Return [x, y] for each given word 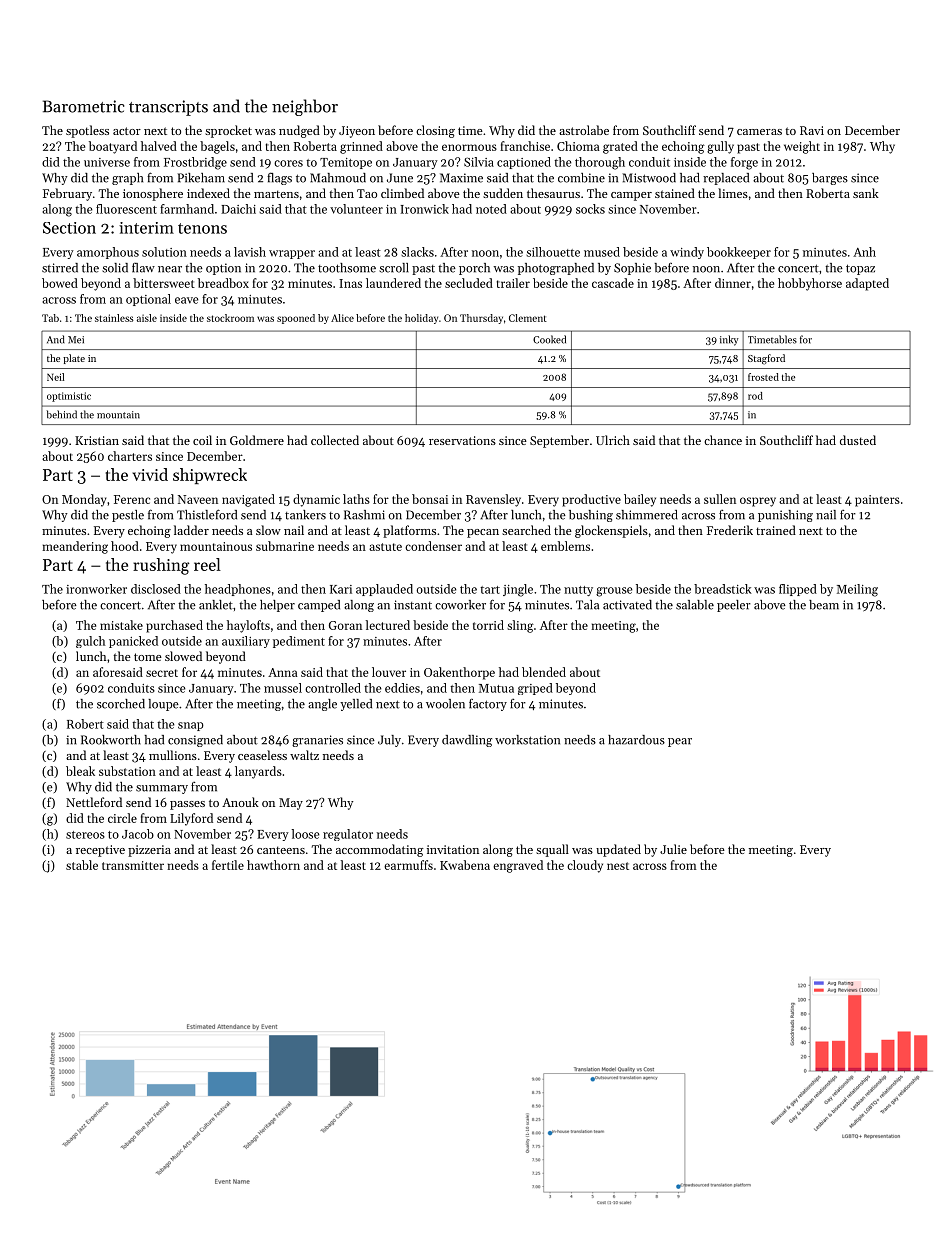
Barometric [83, 106]
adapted [867, 284]
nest [618, 866]
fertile [228, 865]
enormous [469, 147]
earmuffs [408, 865]
